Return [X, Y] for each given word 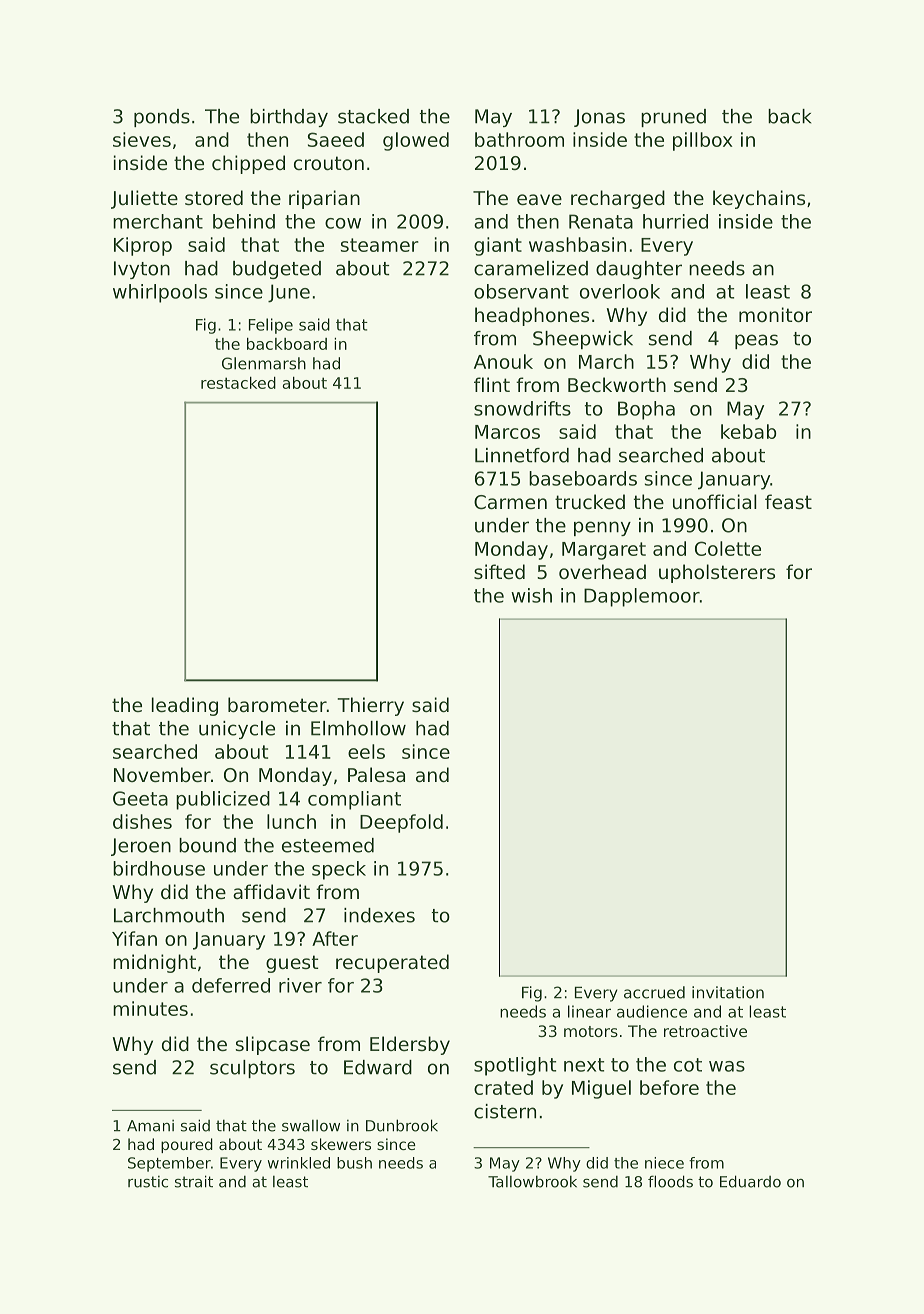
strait [194, 1181]
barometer [277, 704]
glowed [416, 141]
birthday [289, 118]
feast [788, 501]
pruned [673, 118]
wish [531, 595]
